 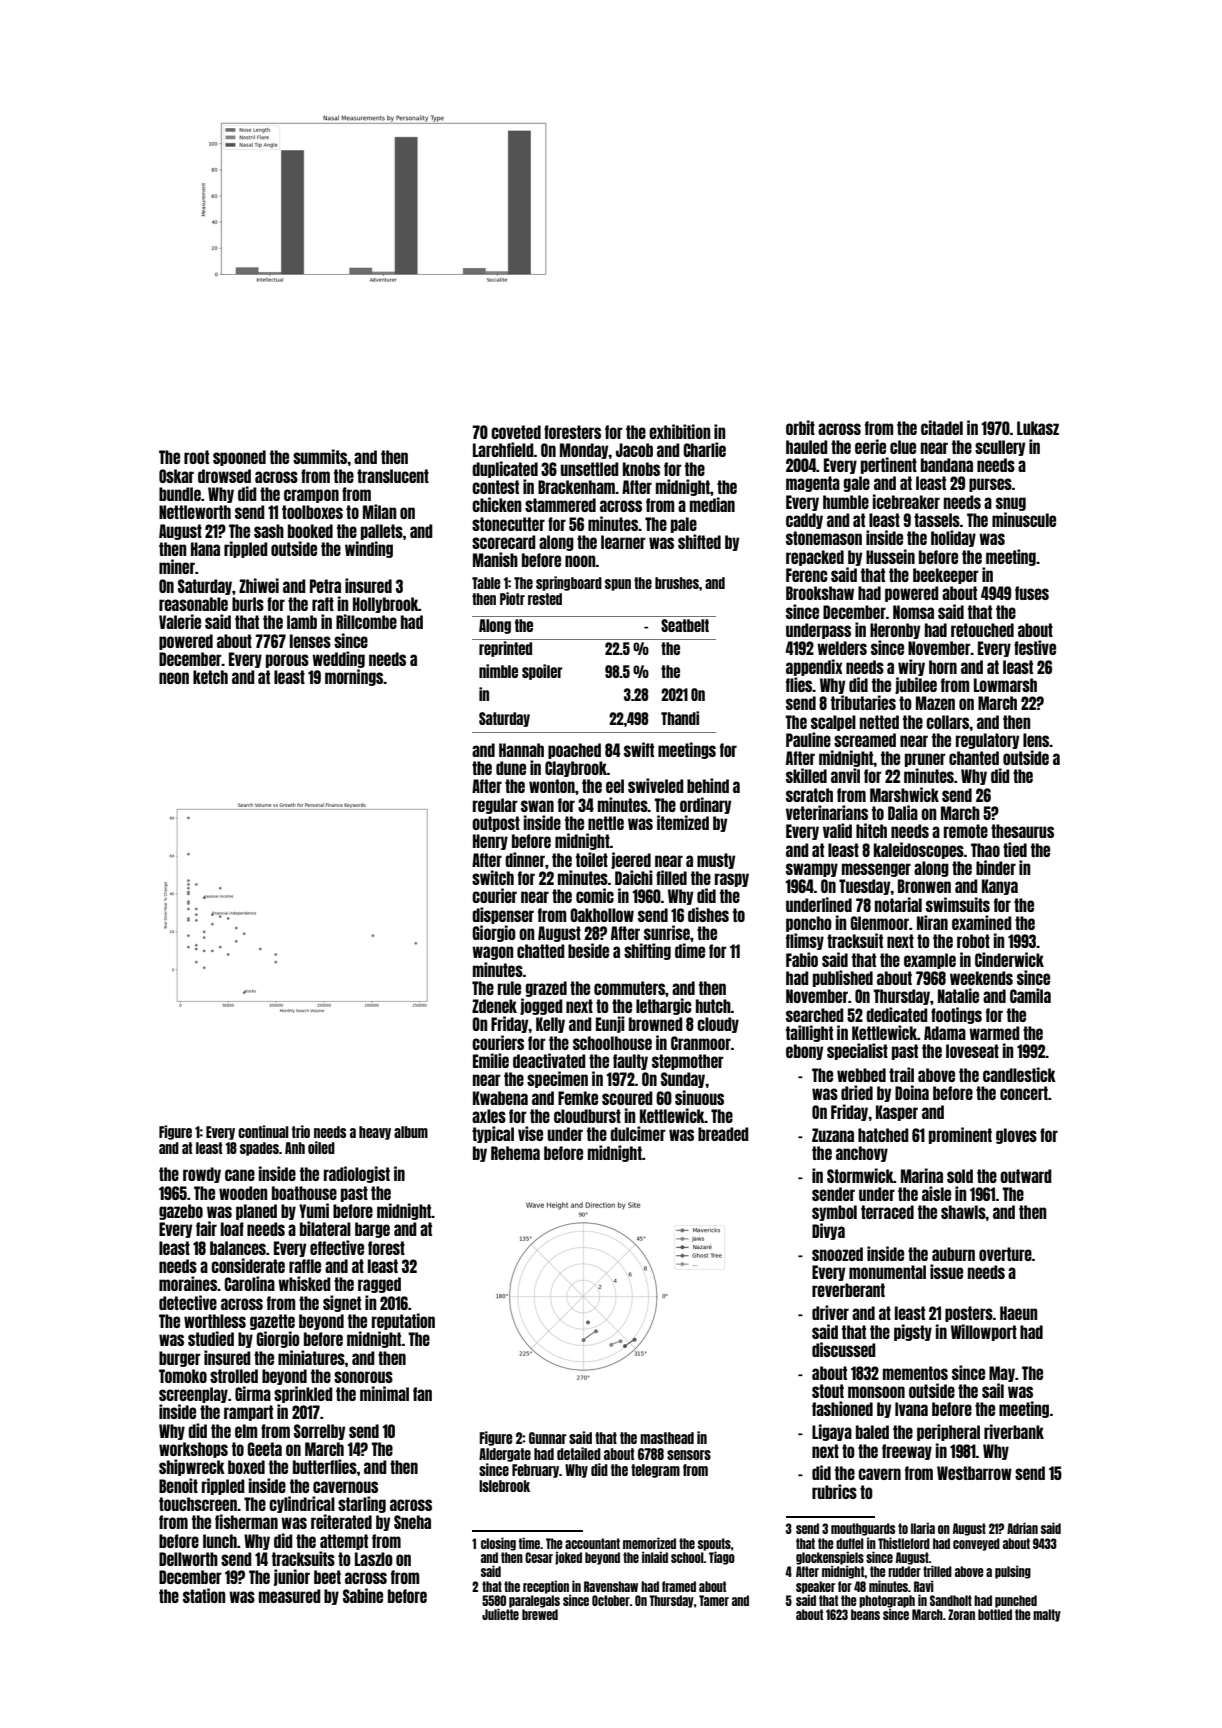 I want to click on sail, so click(x=993, y=1390).
